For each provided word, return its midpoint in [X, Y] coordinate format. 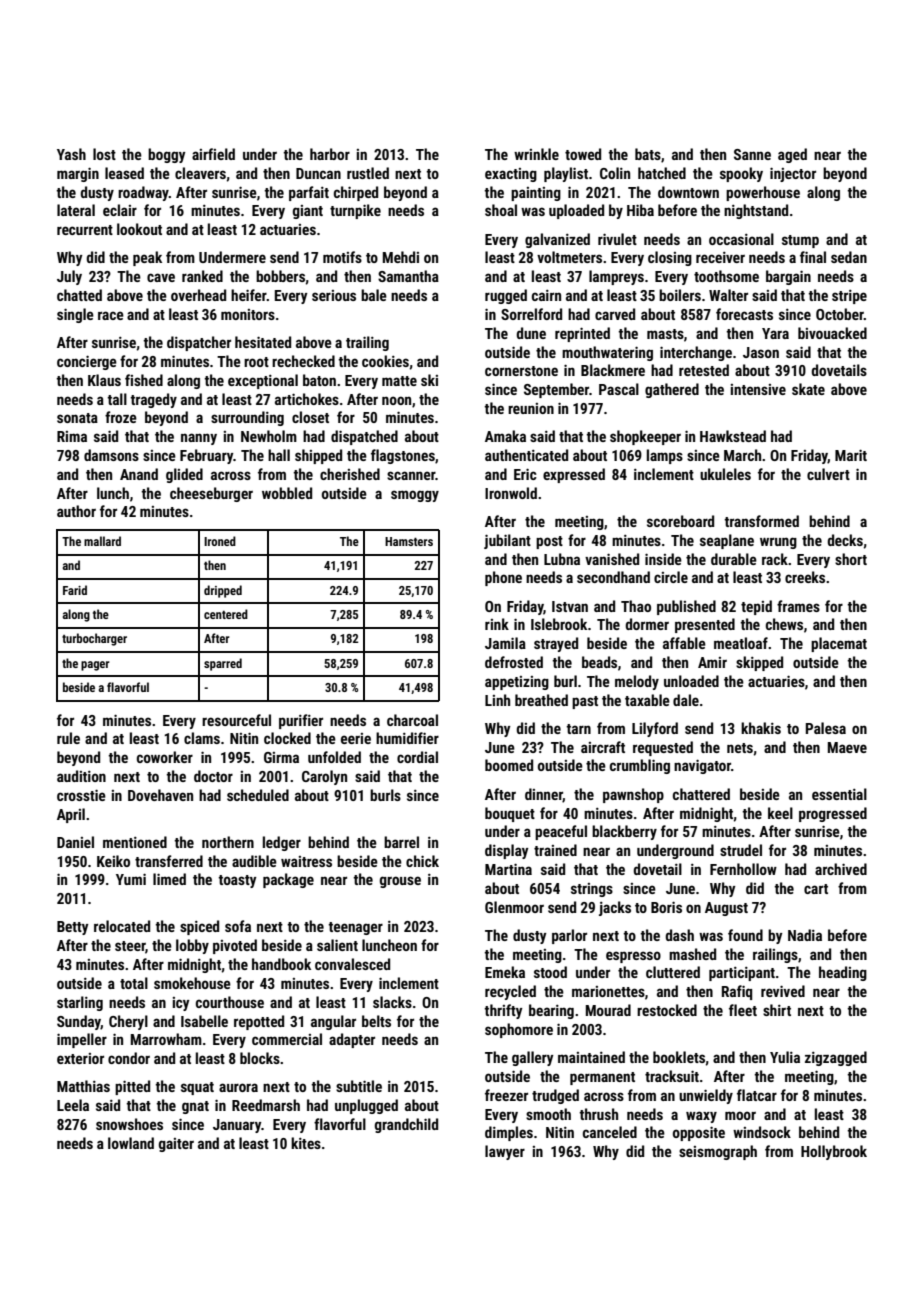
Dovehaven [160, 795]
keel [780, 813]
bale [374, 295]
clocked [287, 738]
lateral [76, 210]
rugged [506, 296]
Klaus [104, 380]
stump [800, 241]
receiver [720, 257]
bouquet [510, 814]
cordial [417, 757]
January [237, 1126]
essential [839, 794]
